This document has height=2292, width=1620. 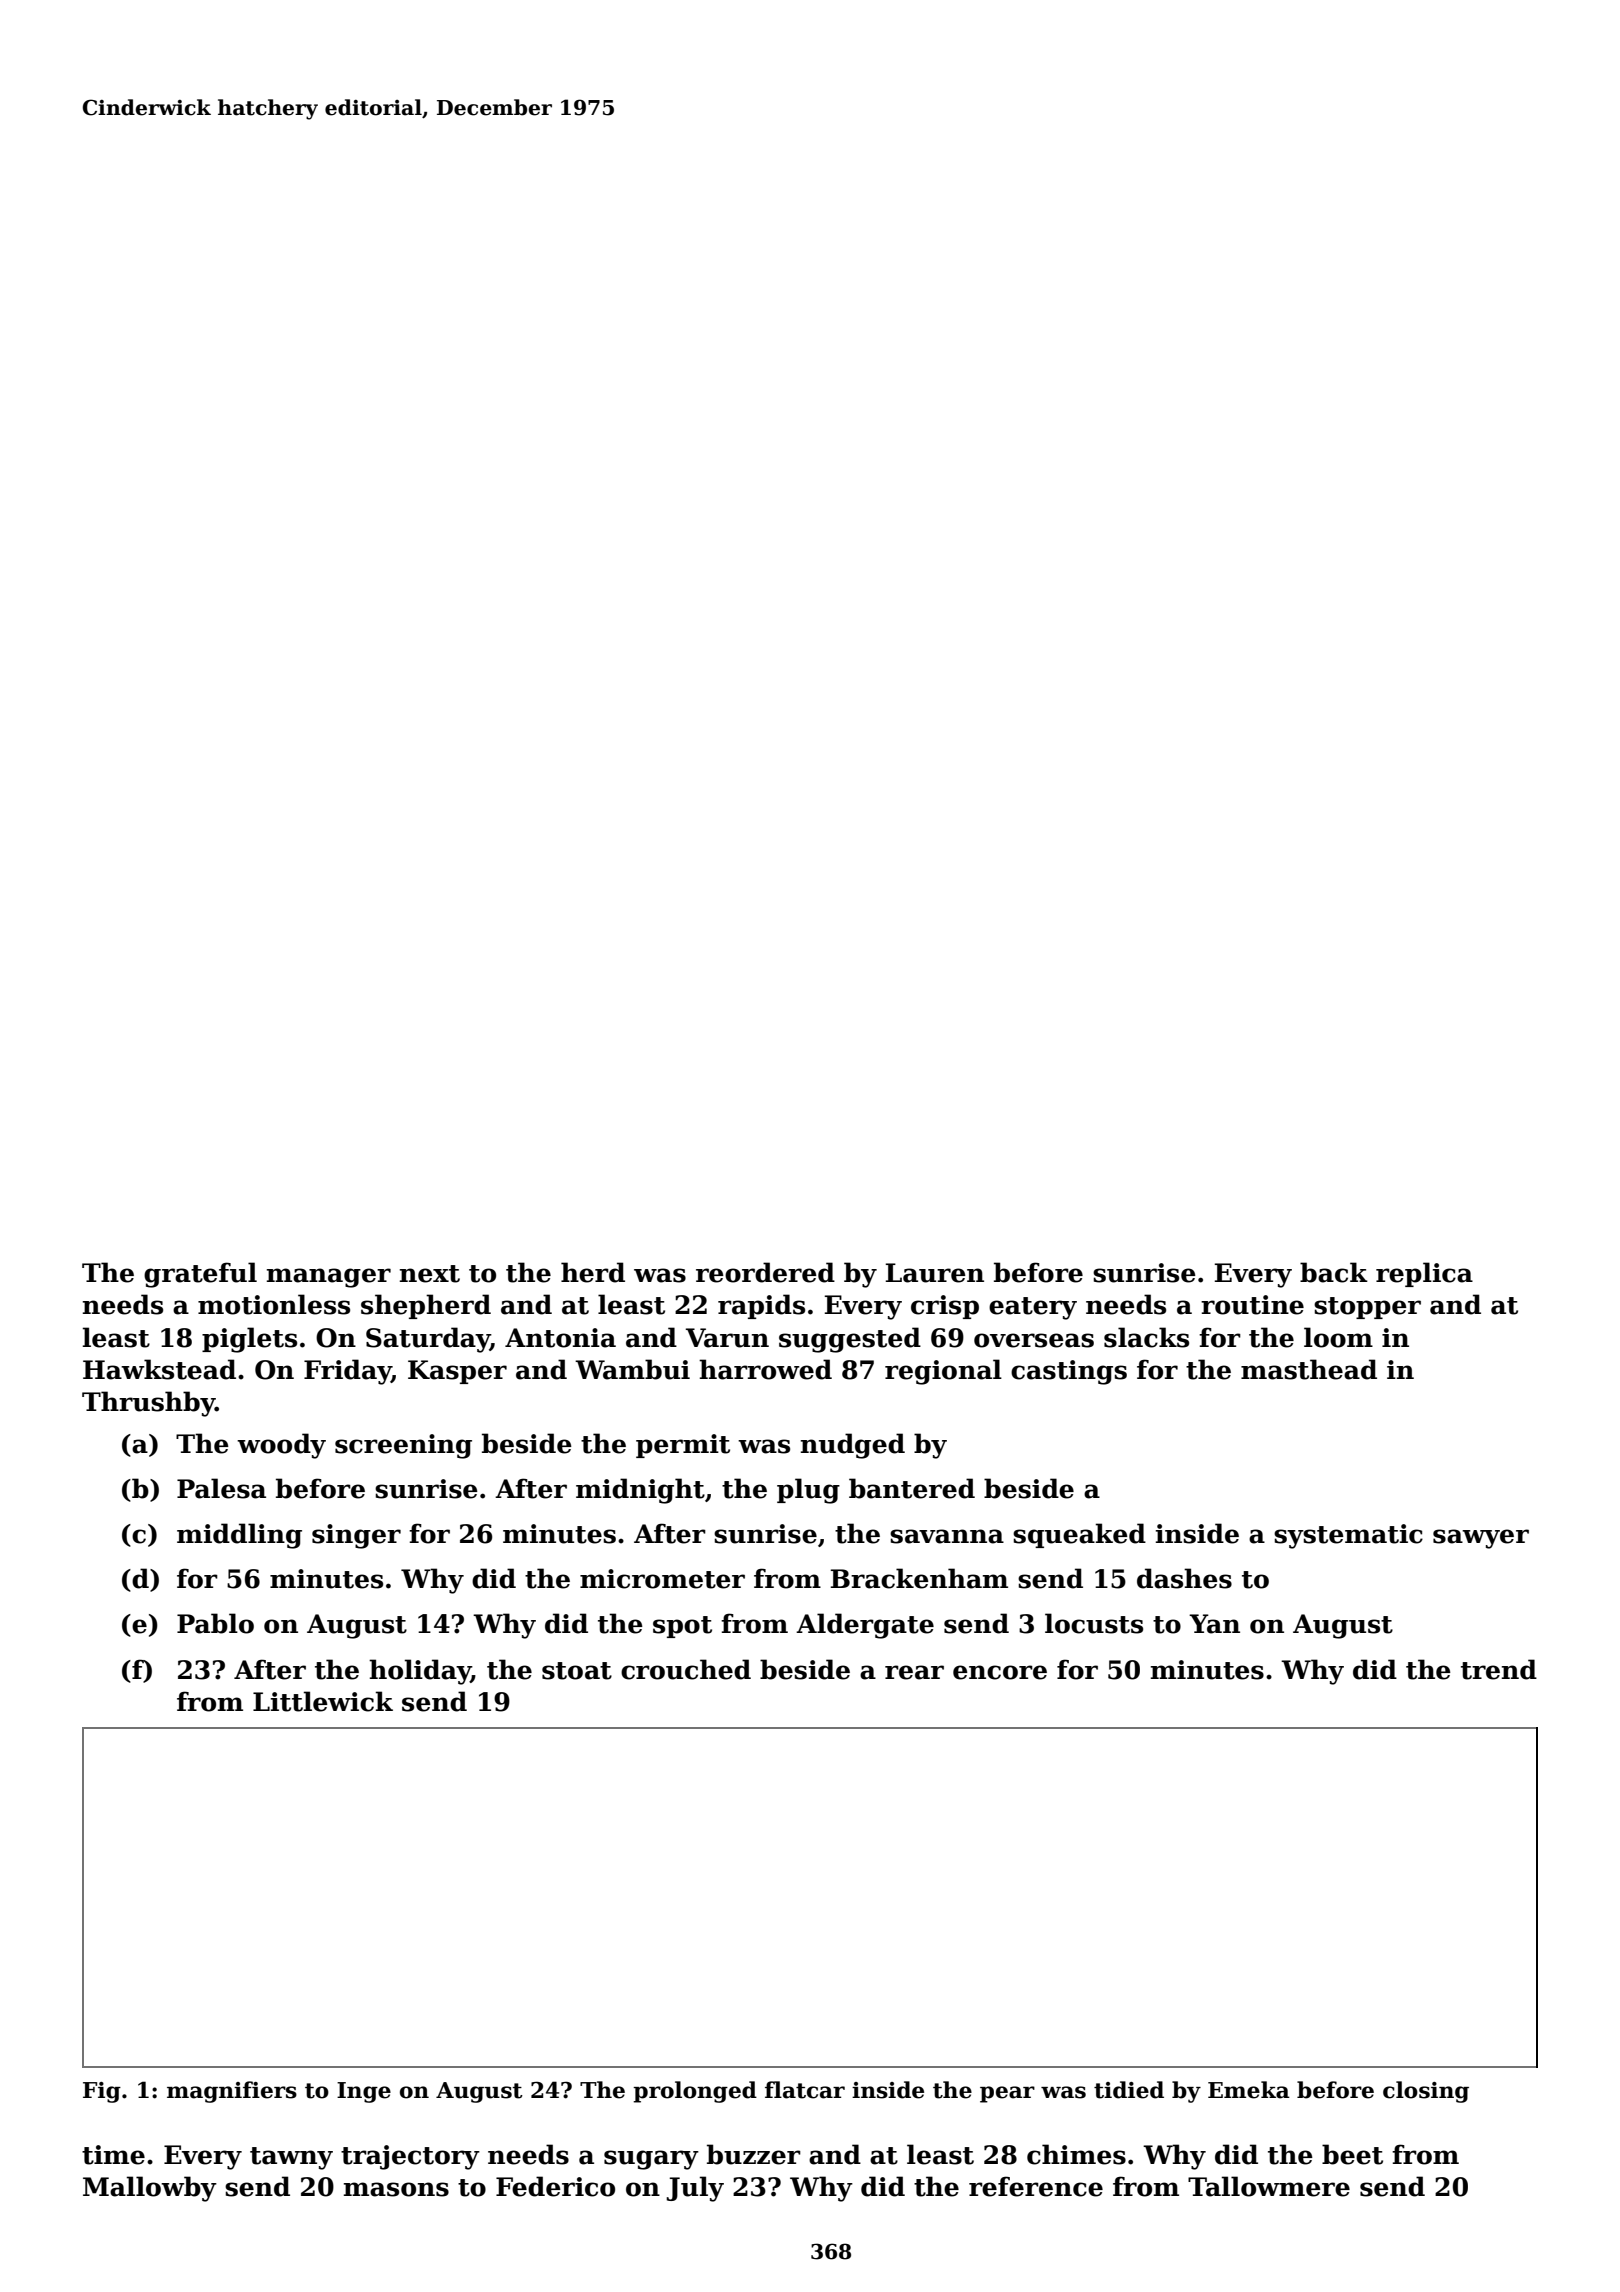 What do you see at coordinates (215, 1623) in the document?
I see `Pablo` at bounding box center [215, 1623].
